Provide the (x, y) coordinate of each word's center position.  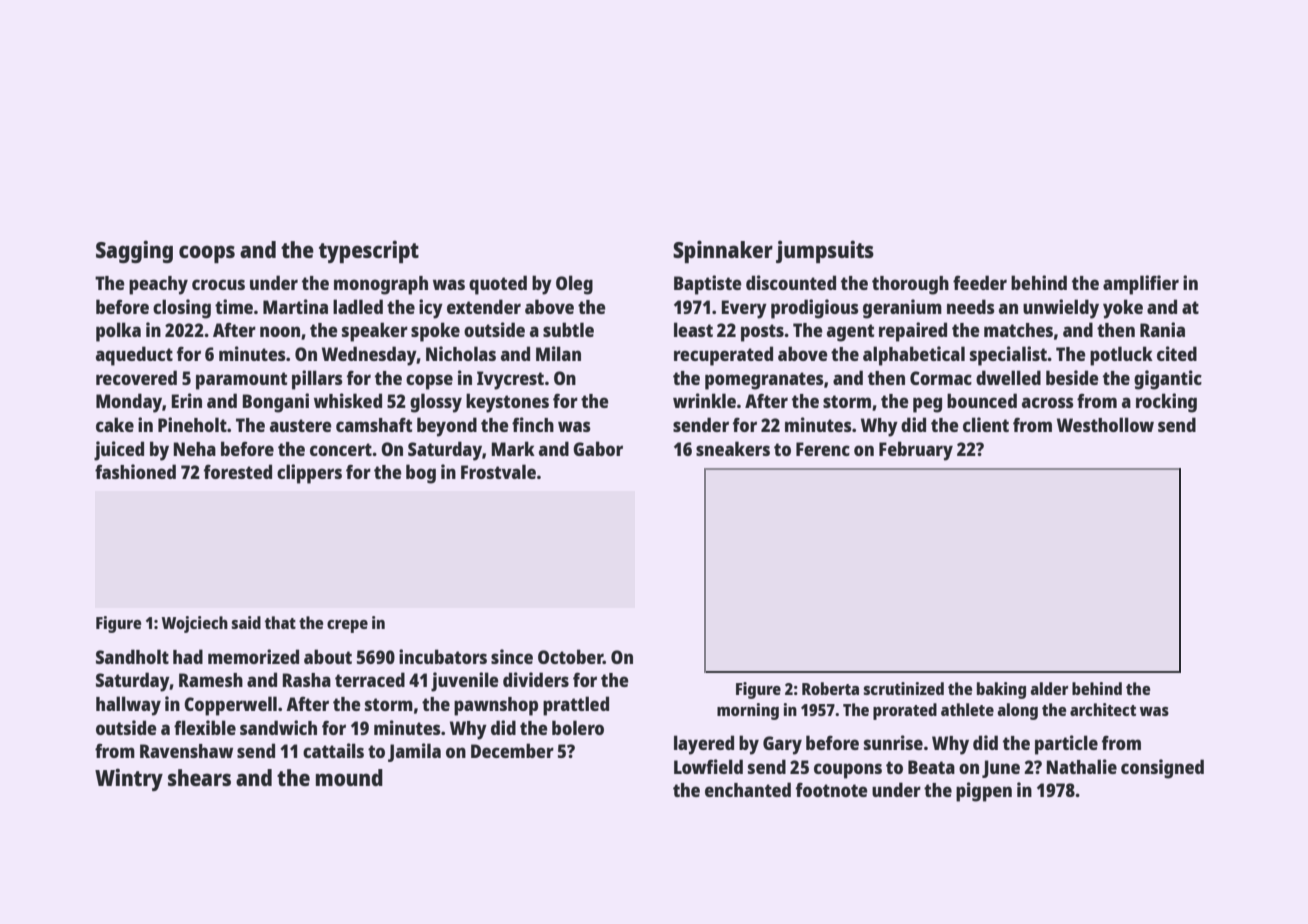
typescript (369, 251)
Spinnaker (723, 251)
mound (349, 777)
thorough (910, 285)
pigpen (984, 792)
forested (238, 471)
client (986, 424)
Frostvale (498, 471)
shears (199, 777)
